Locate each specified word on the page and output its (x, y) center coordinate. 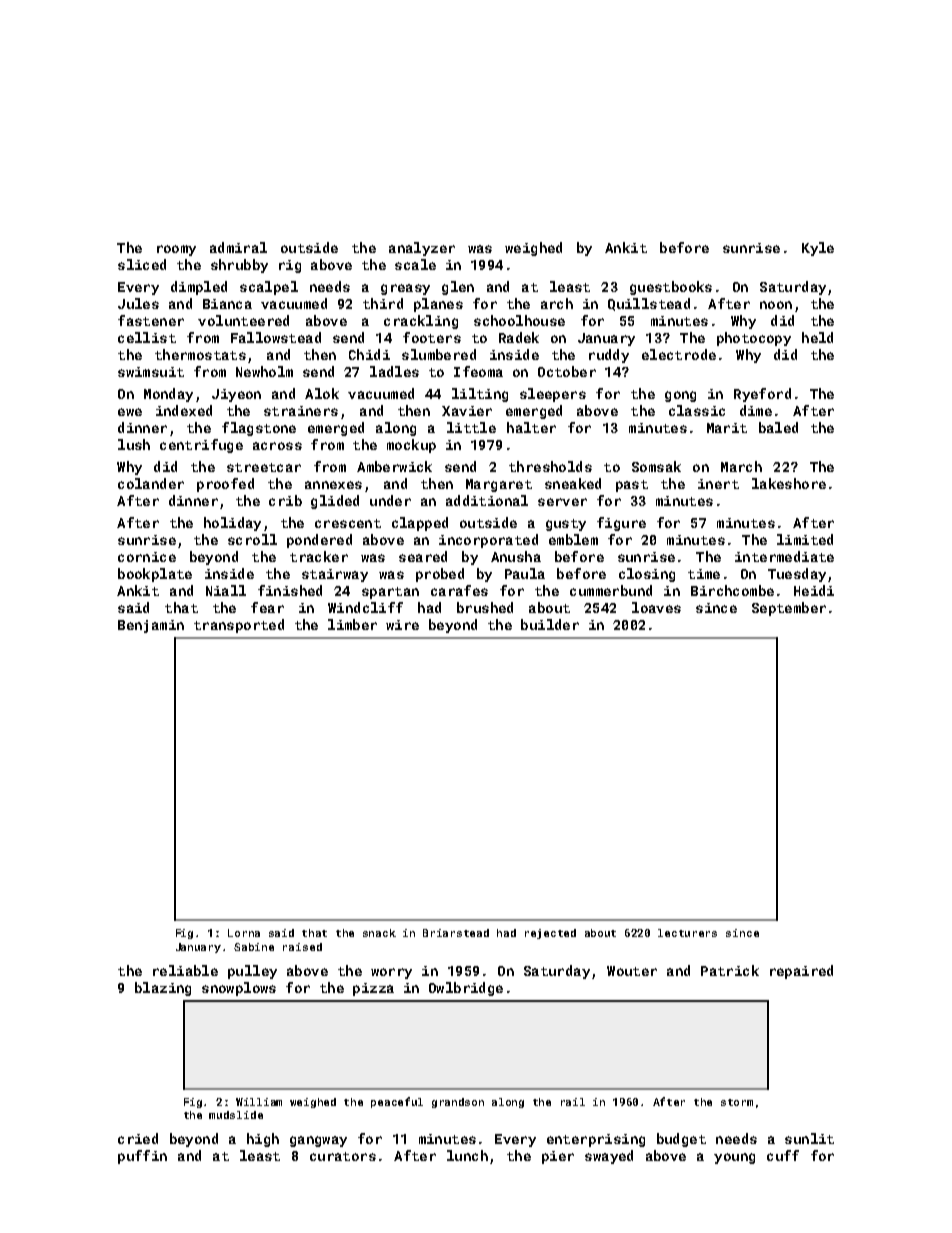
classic (697, 410)
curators (343, 1156)
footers (432, 337)
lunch (467, 1155)
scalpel (269, 288)
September (789, 609)
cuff (783, 1155)
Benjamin (151, 626)
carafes (459, 590)
